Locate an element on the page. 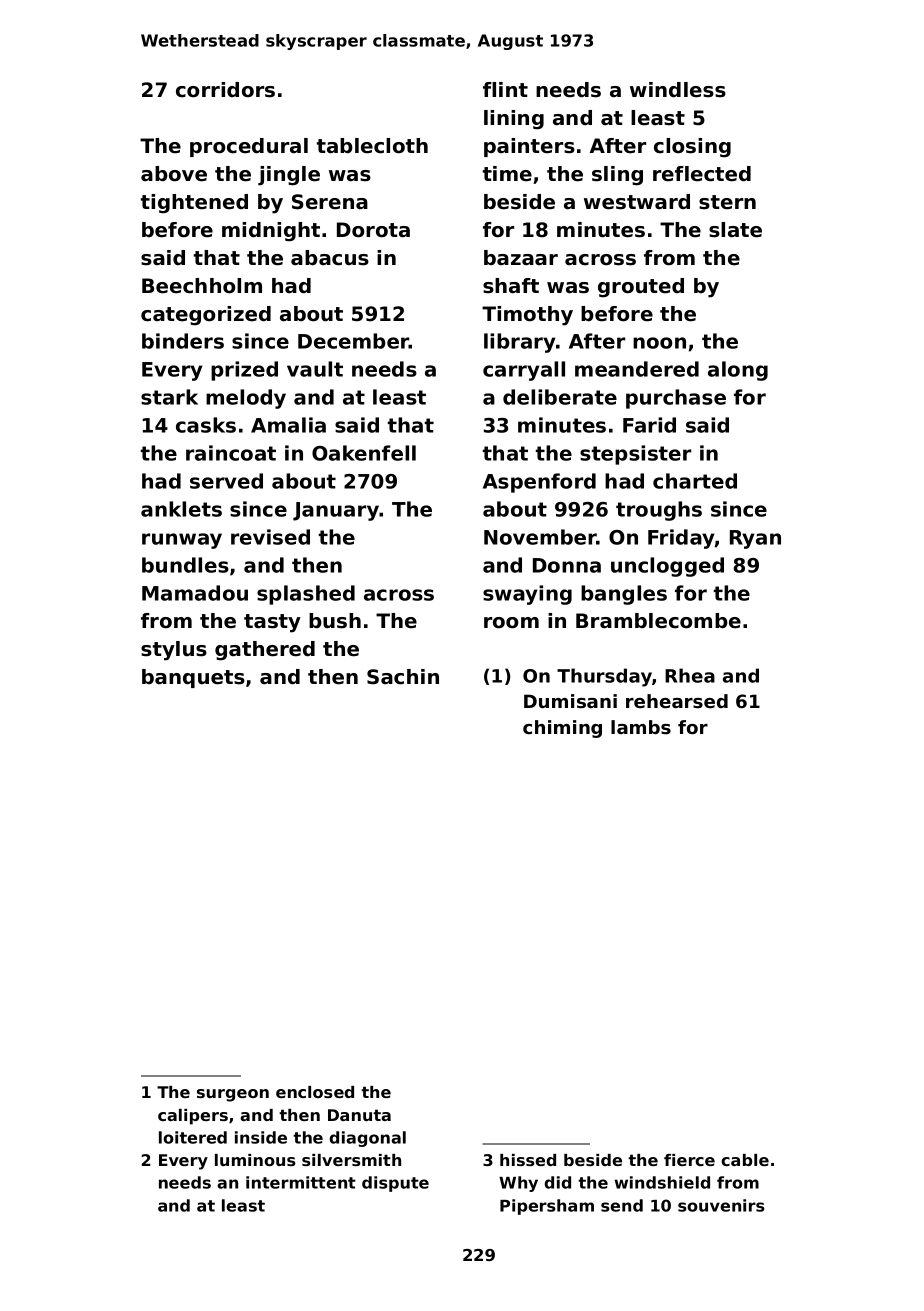  banquets is located at coordinates (193, 678).
